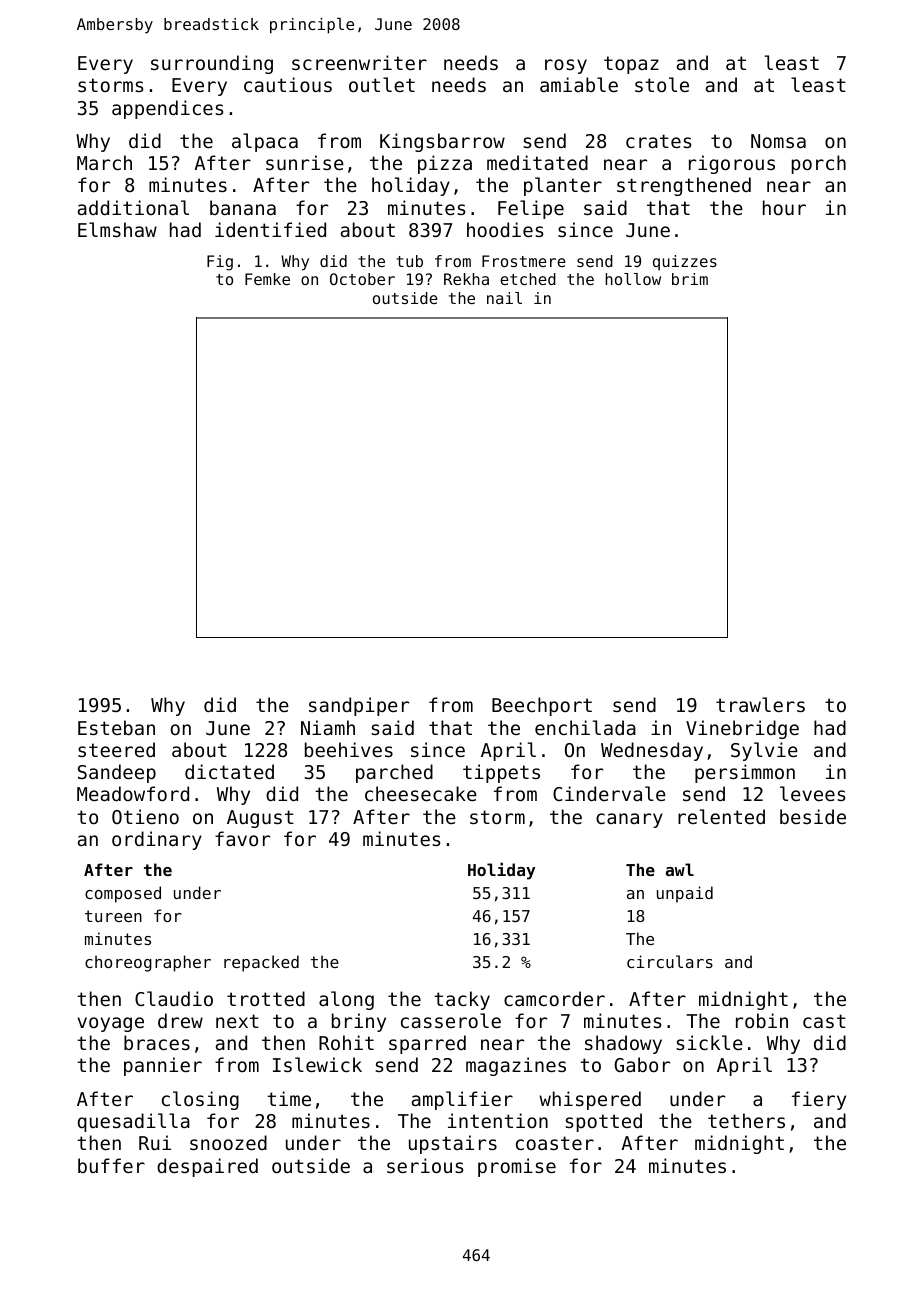 Image resolution: width=924 pixels, height=1314 pixels. What do you see at coordinates (362, 279) in the screenshot?
I see `October` at bounding box center [362, 279].
